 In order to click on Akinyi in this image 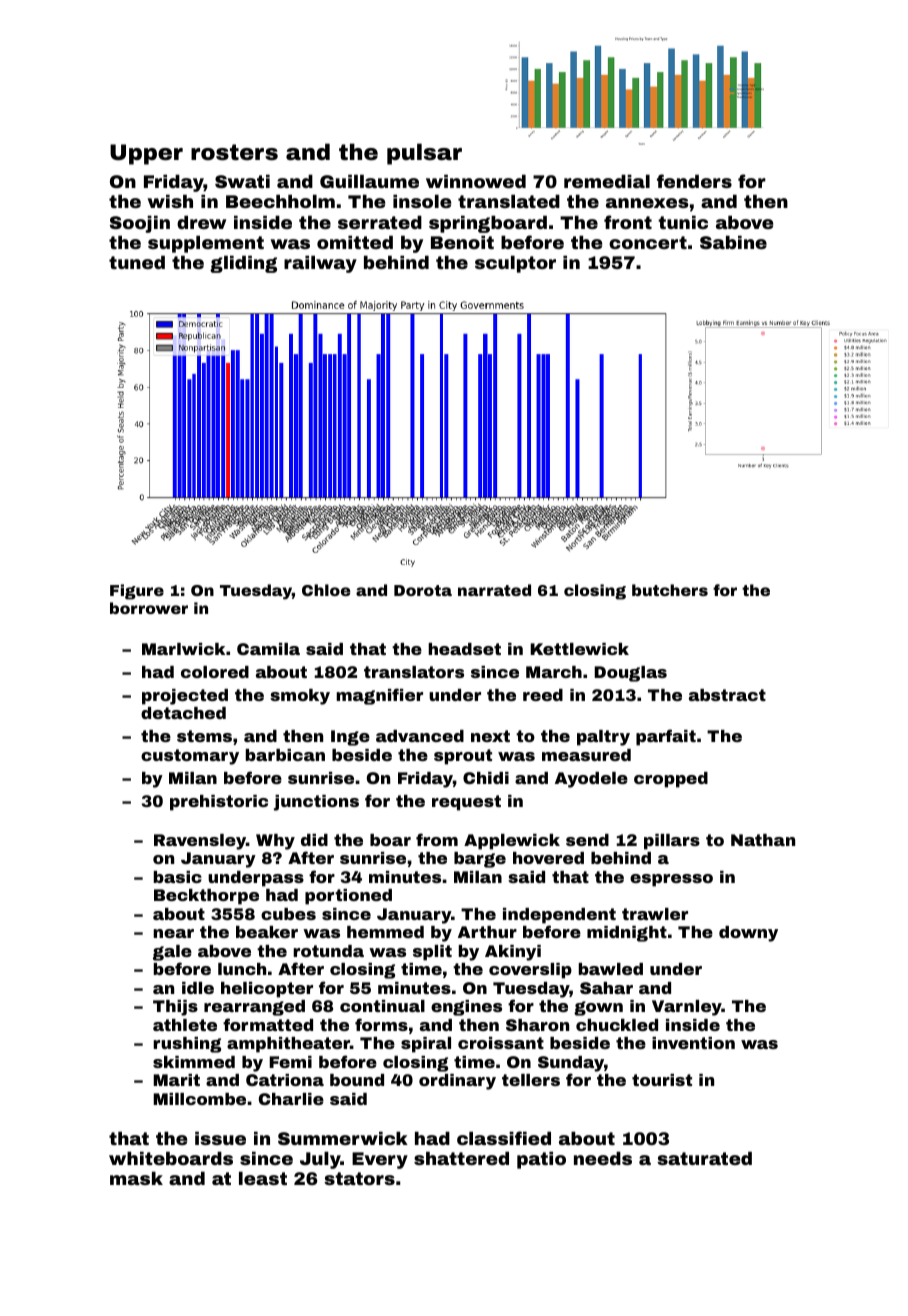, I will do `click(513, 953)`.
